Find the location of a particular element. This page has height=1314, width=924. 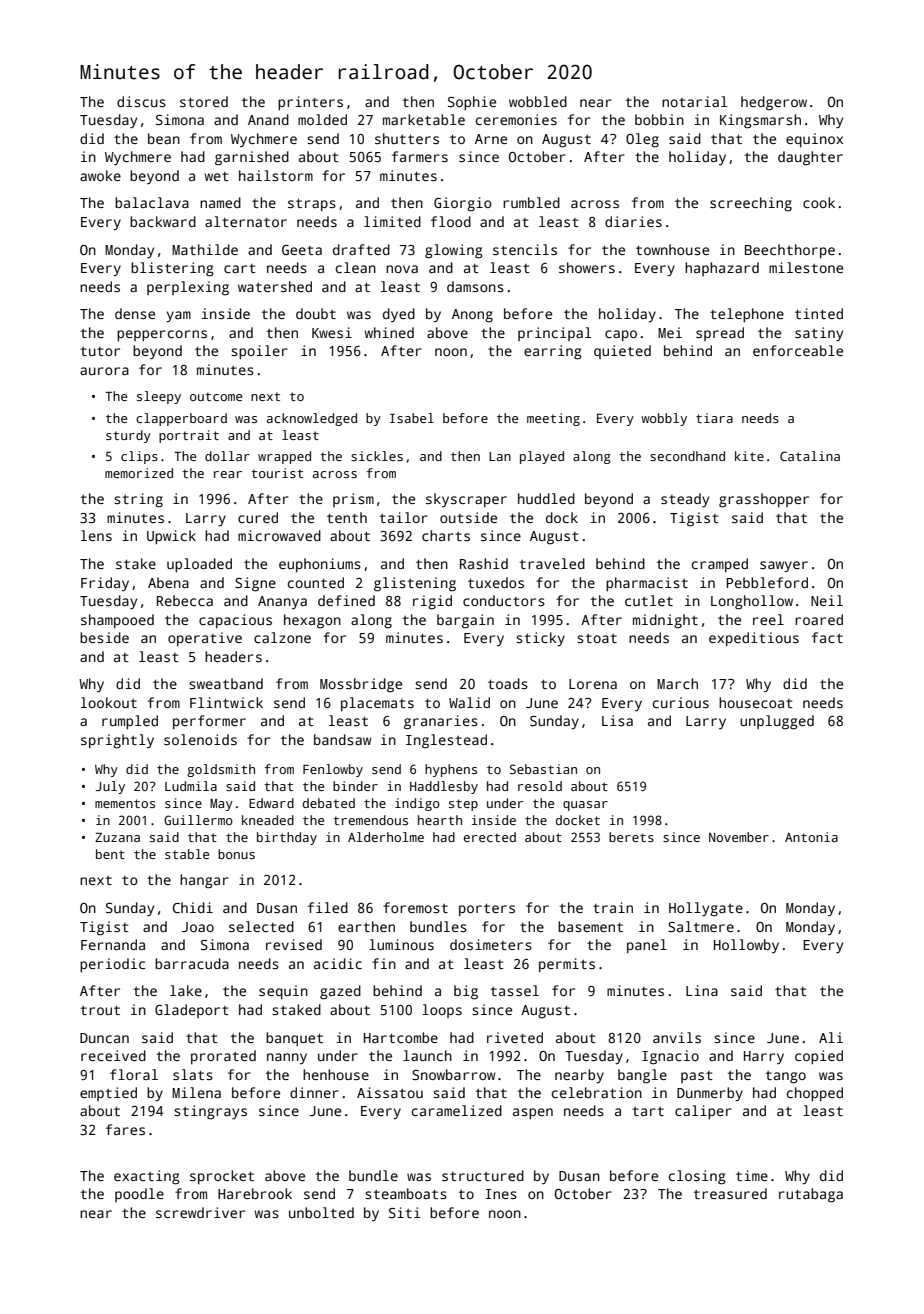

tuxedos is located at coordinates (496, 582).
